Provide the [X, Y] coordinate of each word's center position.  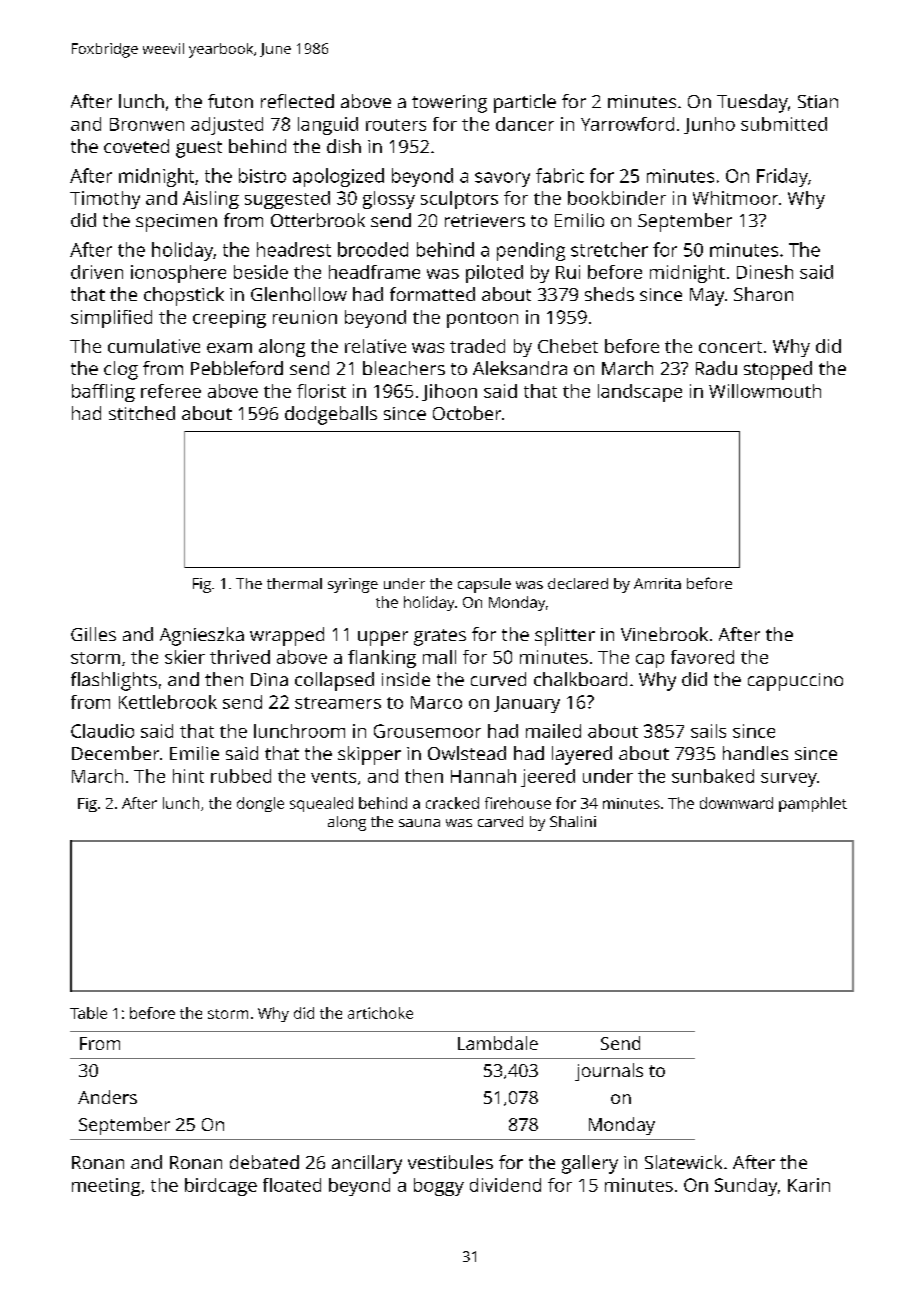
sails [708, 731]
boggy [439, 1187]
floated [292, 1185]
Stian [818, 101]
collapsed [334, 681]
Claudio [102, 731]
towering [449, 104]
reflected [297, 101]
